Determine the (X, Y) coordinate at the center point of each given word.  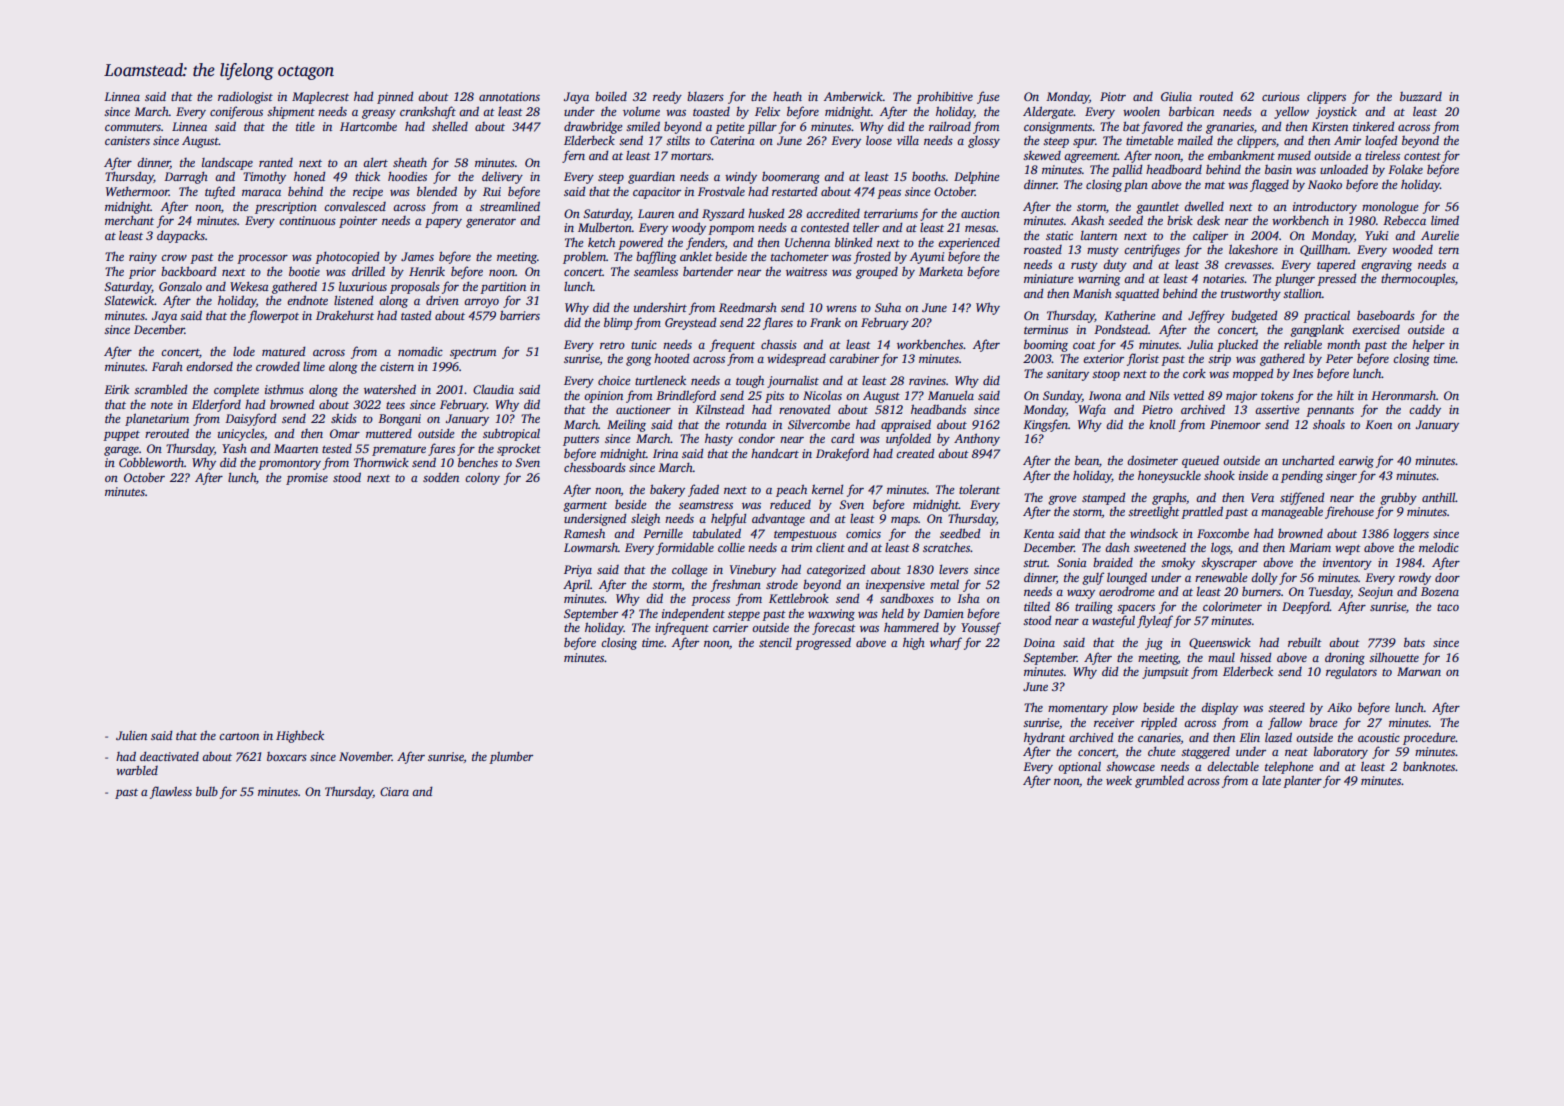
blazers (705, 96)
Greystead (691, 323)
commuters (133, 127)
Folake (1405, 169)
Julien (131, 735)
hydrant (1044, 738)
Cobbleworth (151, 462)
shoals (1329, 424)
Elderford (216, 405)
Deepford (1306, 607)
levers (953, 569)
